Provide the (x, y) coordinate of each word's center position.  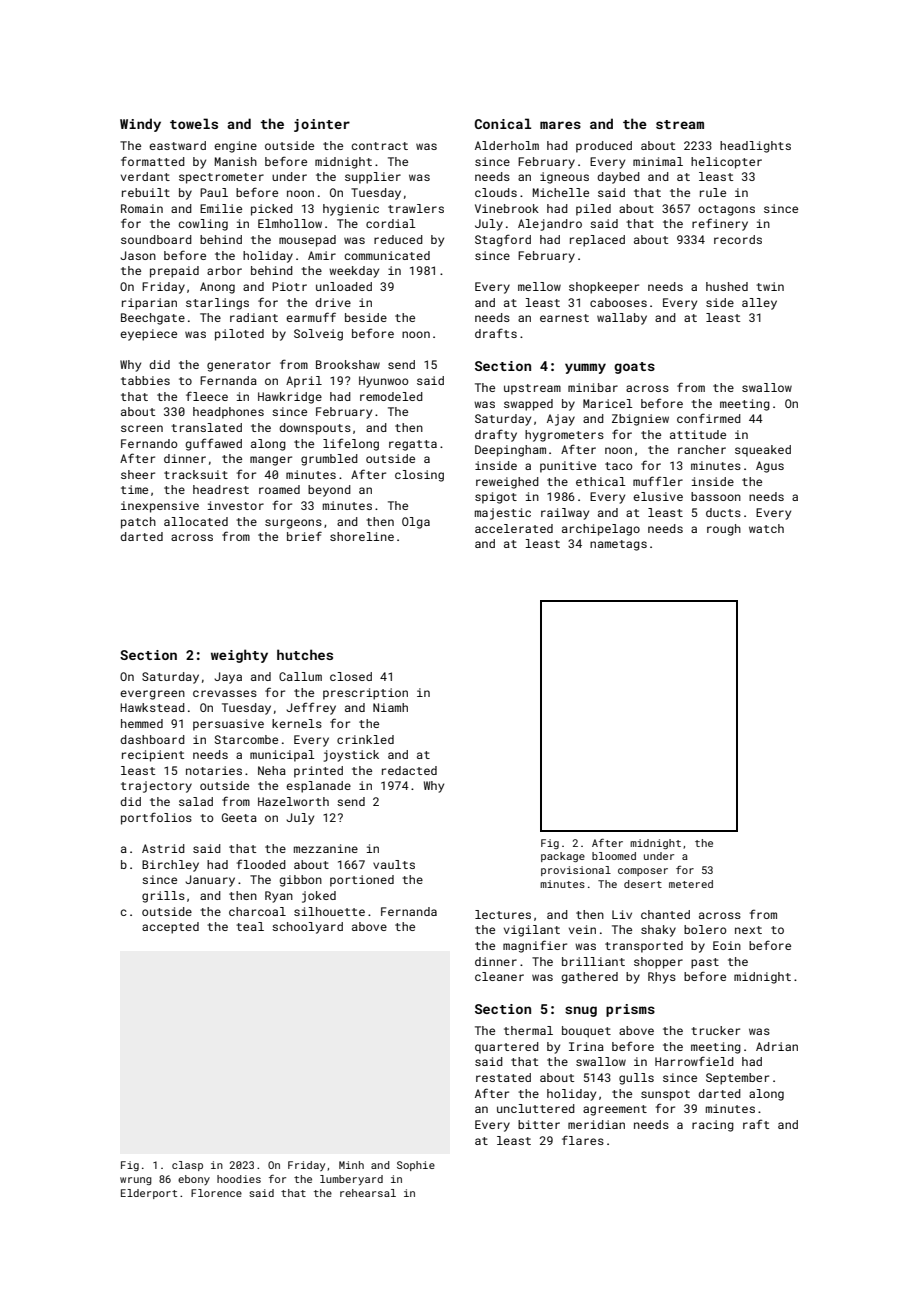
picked (272, 210)
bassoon (716, 496)
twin (770, 286)
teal (250, 926)
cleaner (499, 976)
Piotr (289, 286)
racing (713, 1126)
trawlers (416, 208)
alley (759, 304)
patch (138, 523)
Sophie (416, 1166)
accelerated (514, 528)
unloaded (344, 286)
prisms (630, 1010)
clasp (187, 1166)
